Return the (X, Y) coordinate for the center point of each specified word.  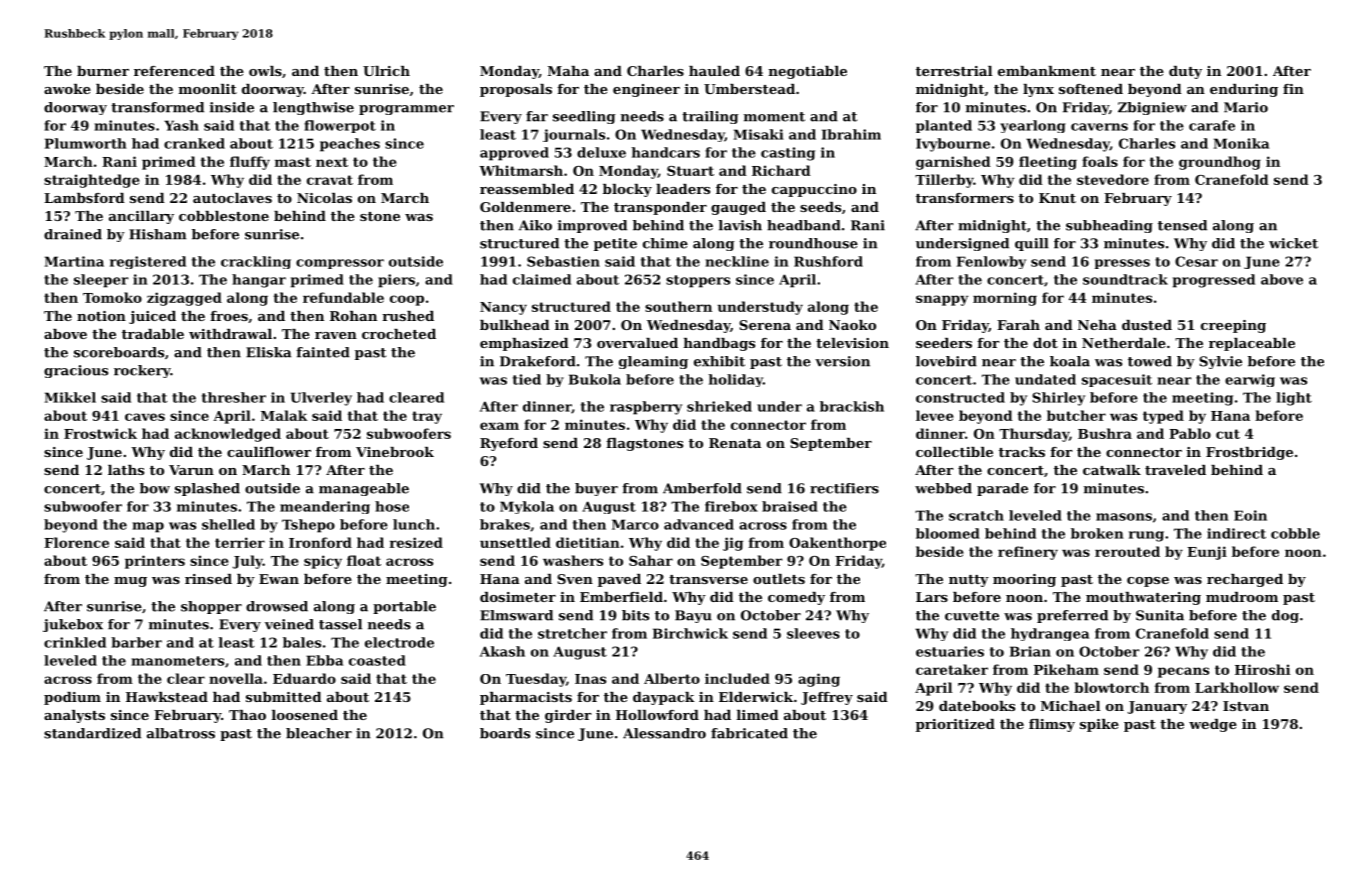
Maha (568, 71)
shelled (228, 524)
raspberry (646, 408)
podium (72, 698)
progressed (1214, 281)
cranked (194, 143)
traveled (1175, 470)
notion (101, 316)
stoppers (698, 281)
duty (1185, 72)
